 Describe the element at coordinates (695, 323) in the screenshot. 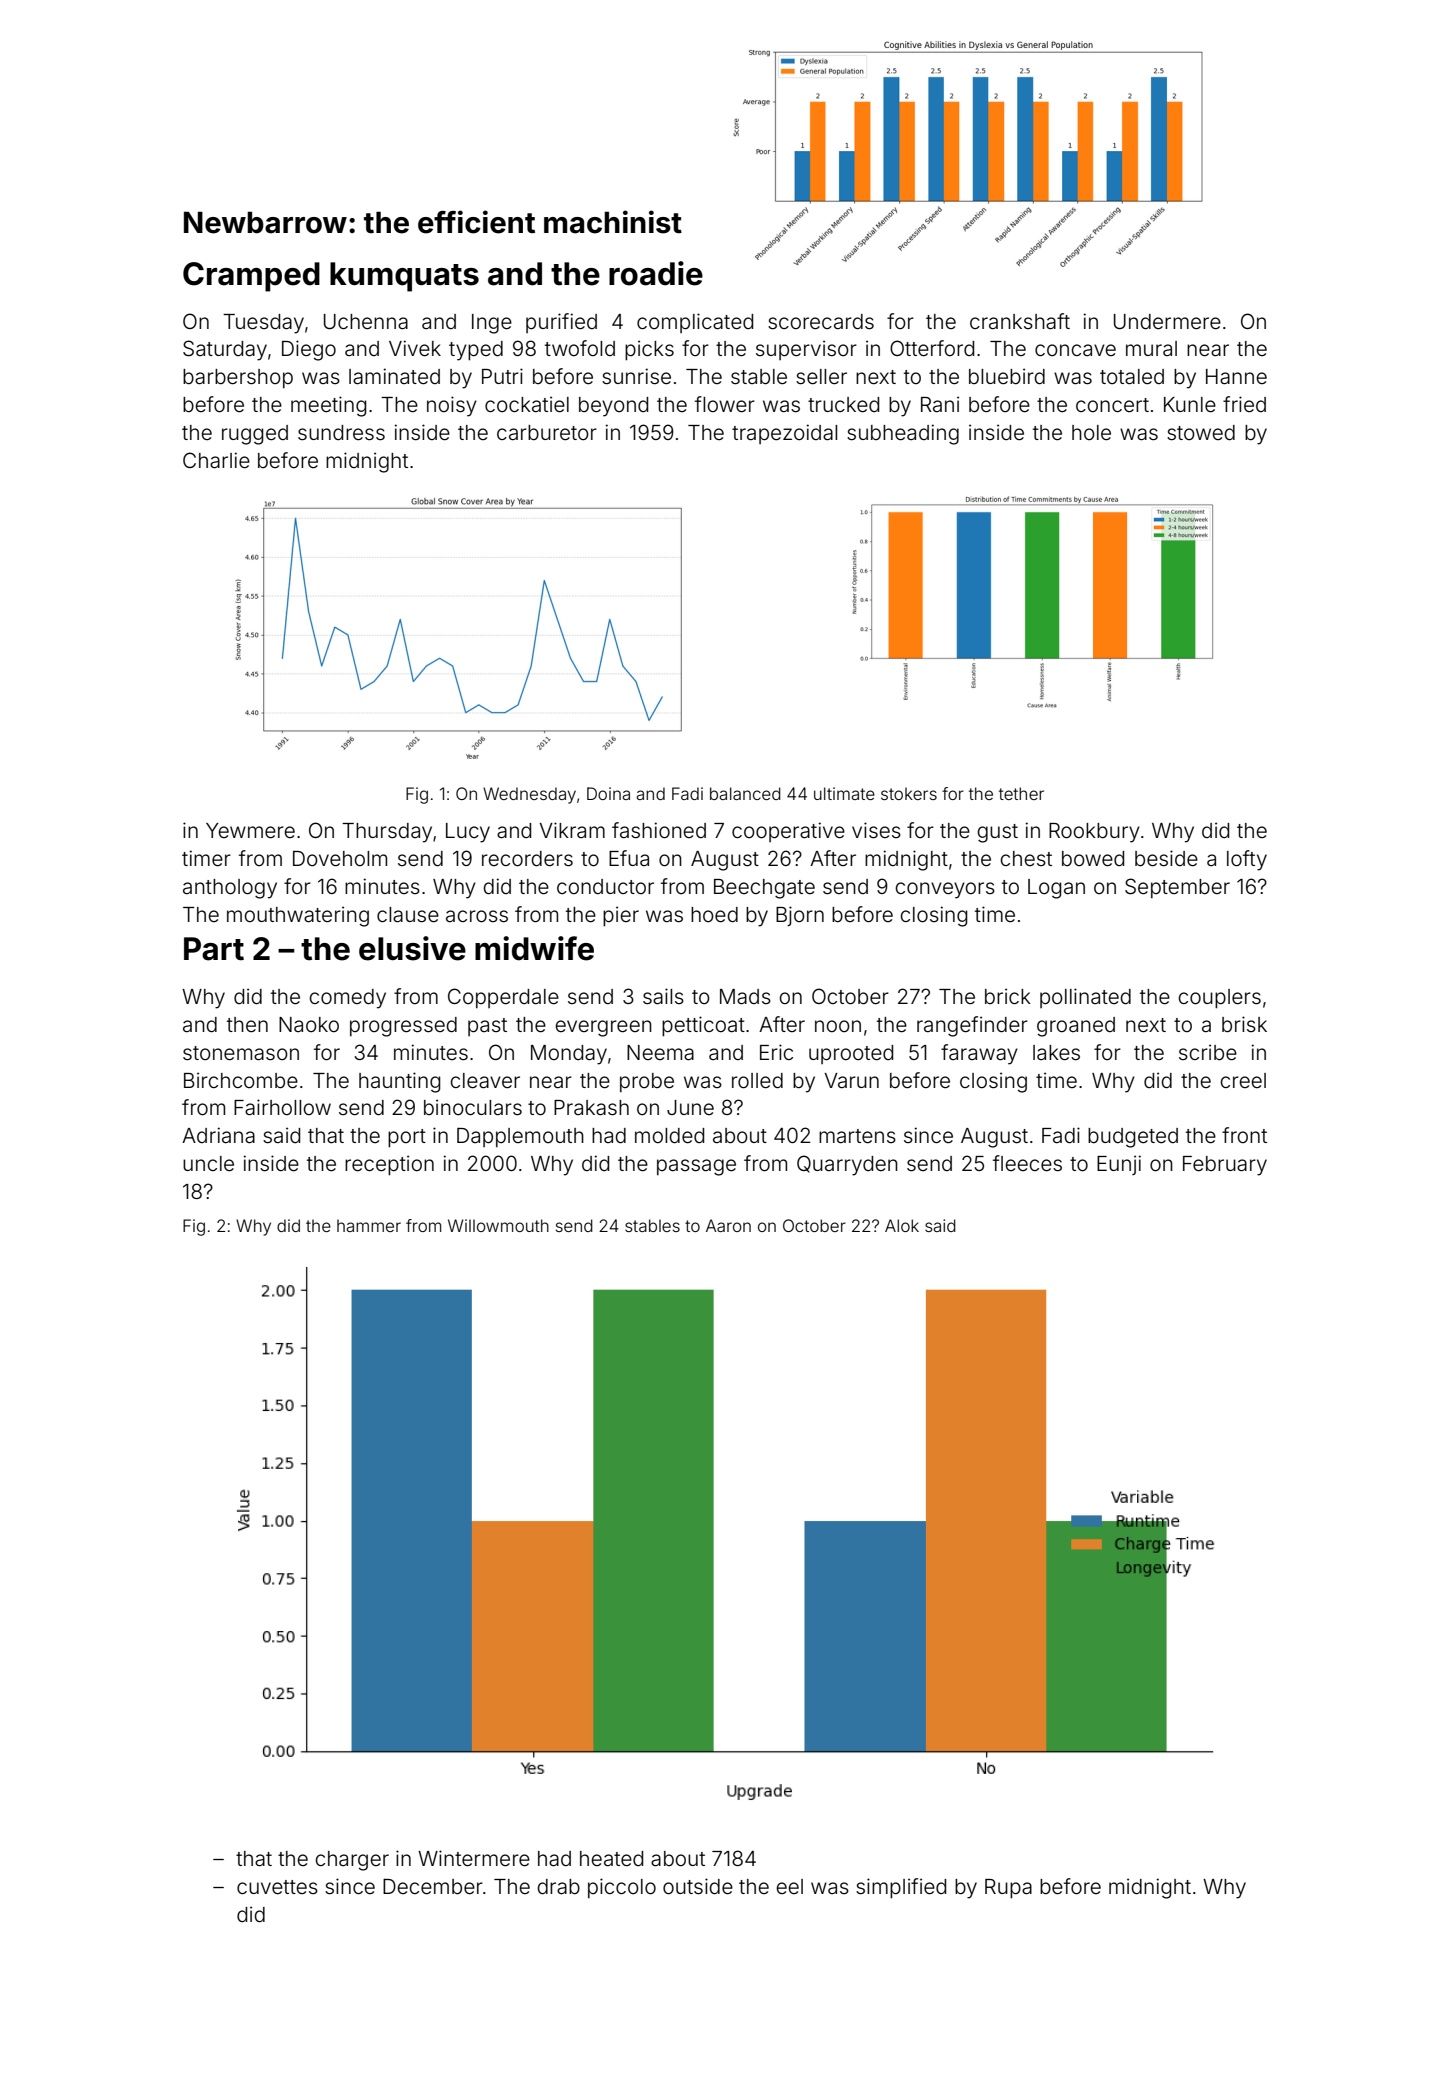

I see `complicated` at that location.
